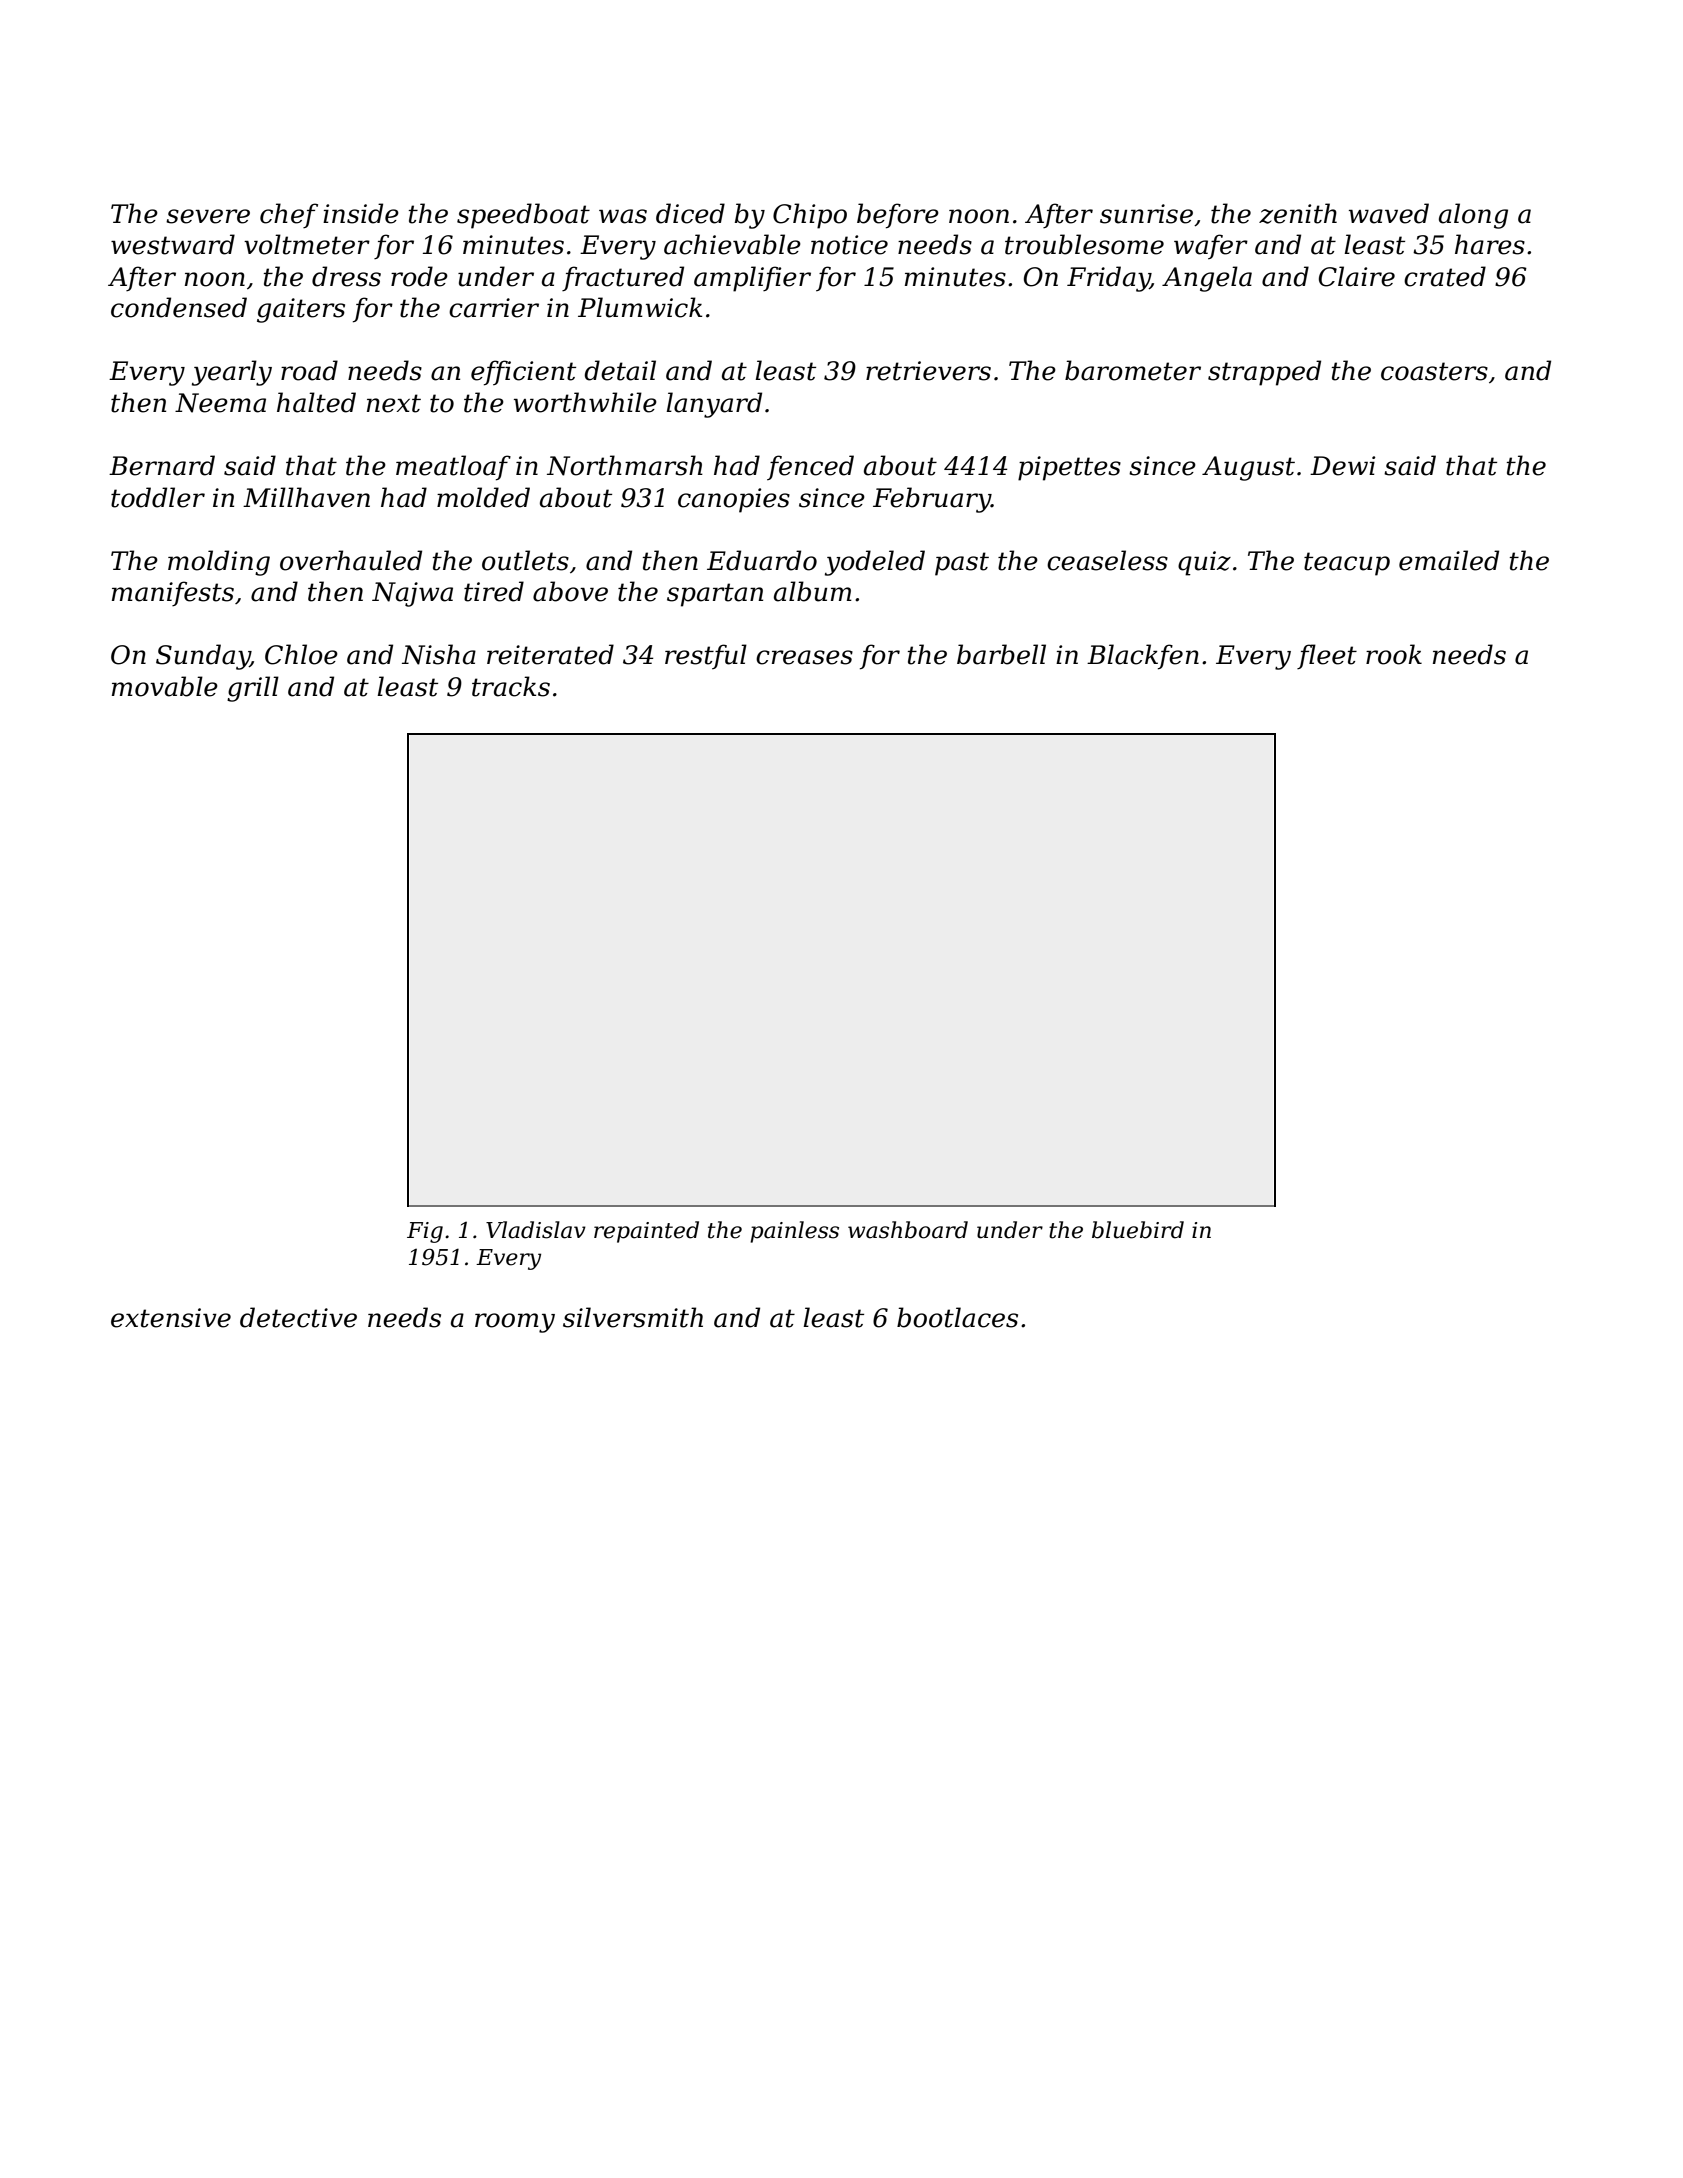  I want to click on movable, so click(165, 686).
